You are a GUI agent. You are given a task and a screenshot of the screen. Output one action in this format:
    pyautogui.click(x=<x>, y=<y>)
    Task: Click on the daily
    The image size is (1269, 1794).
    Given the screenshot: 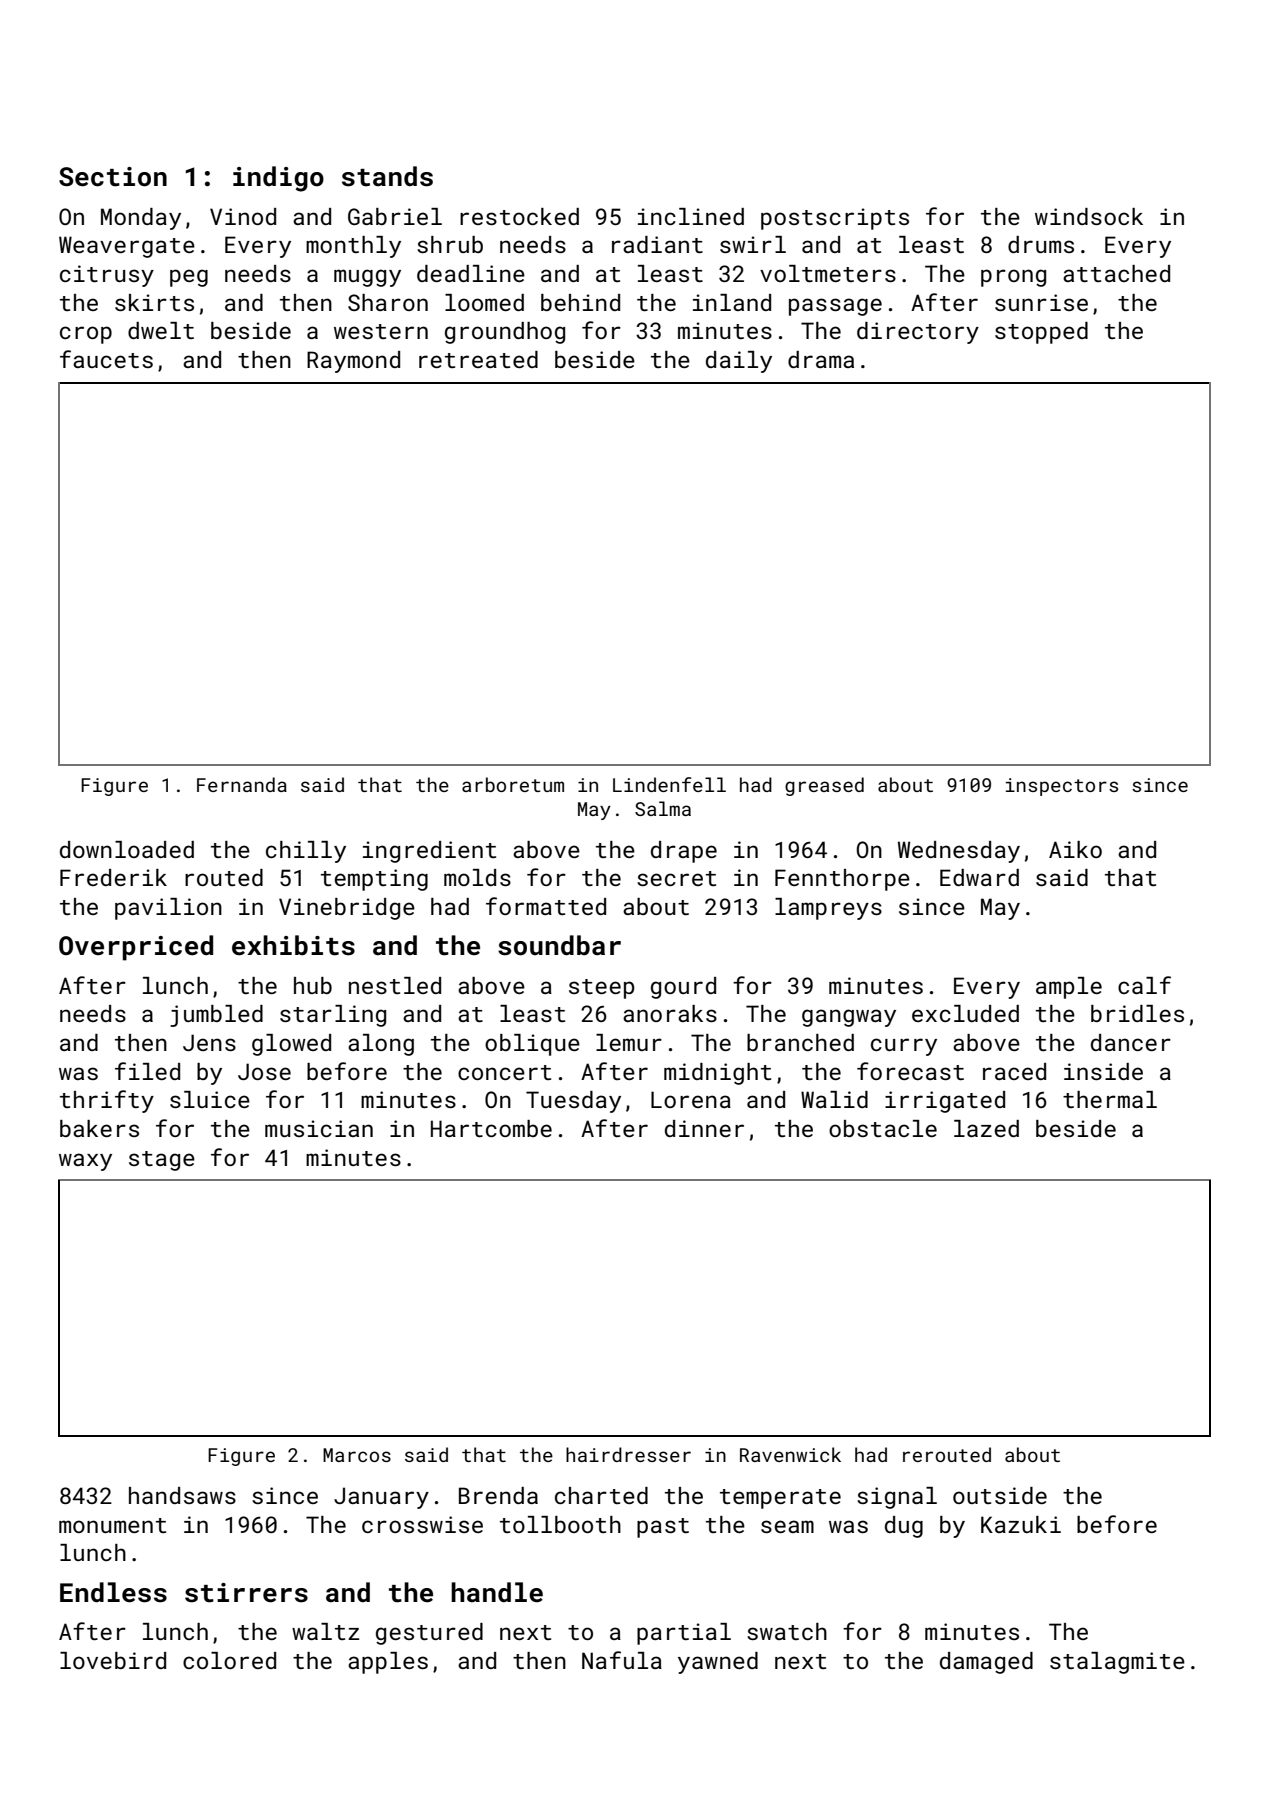 What is the action you would take?
    pyautogui.click(x=739, y=362)
